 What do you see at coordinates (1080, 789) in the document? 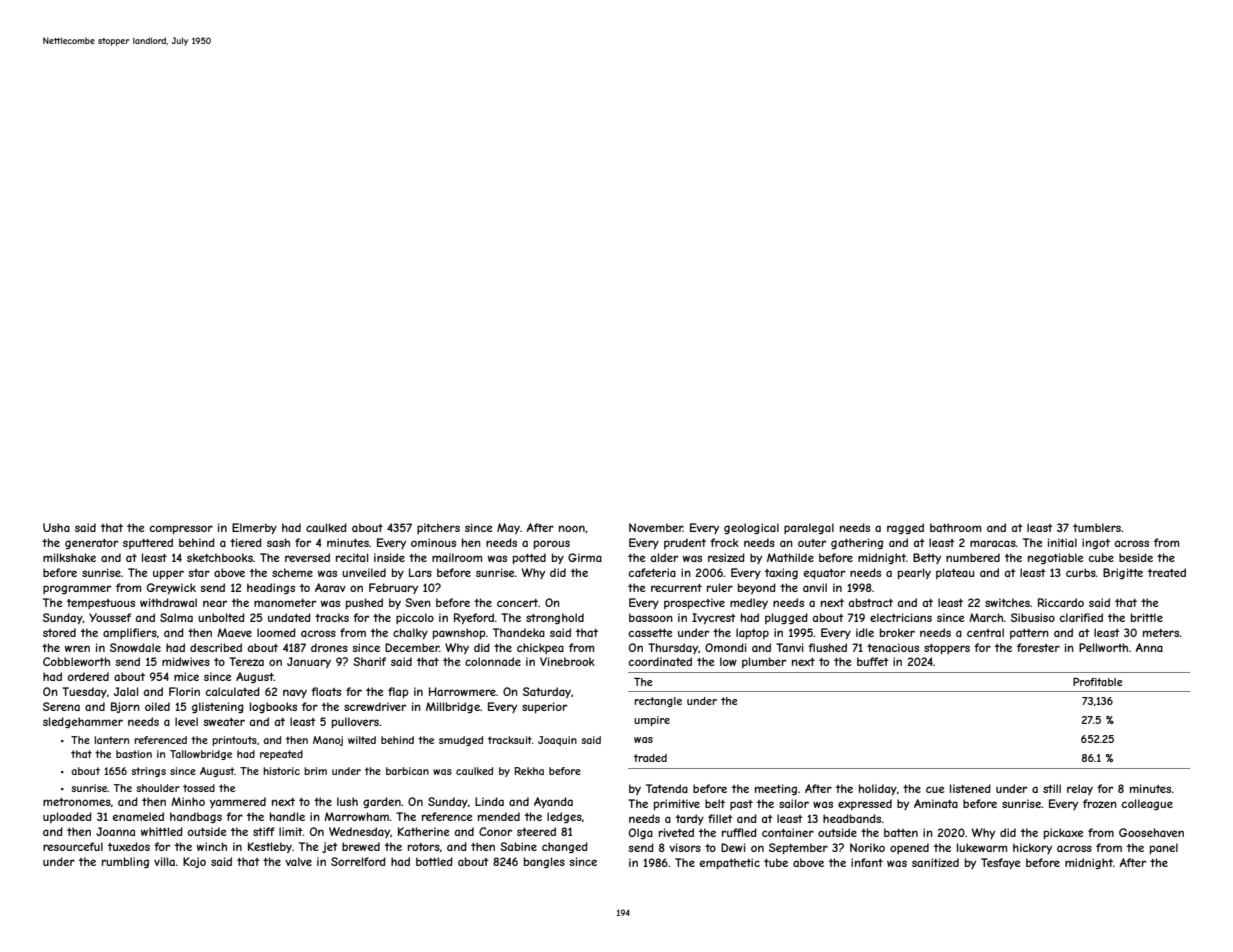
I see `relay` at bounding box center [1080, 789].
